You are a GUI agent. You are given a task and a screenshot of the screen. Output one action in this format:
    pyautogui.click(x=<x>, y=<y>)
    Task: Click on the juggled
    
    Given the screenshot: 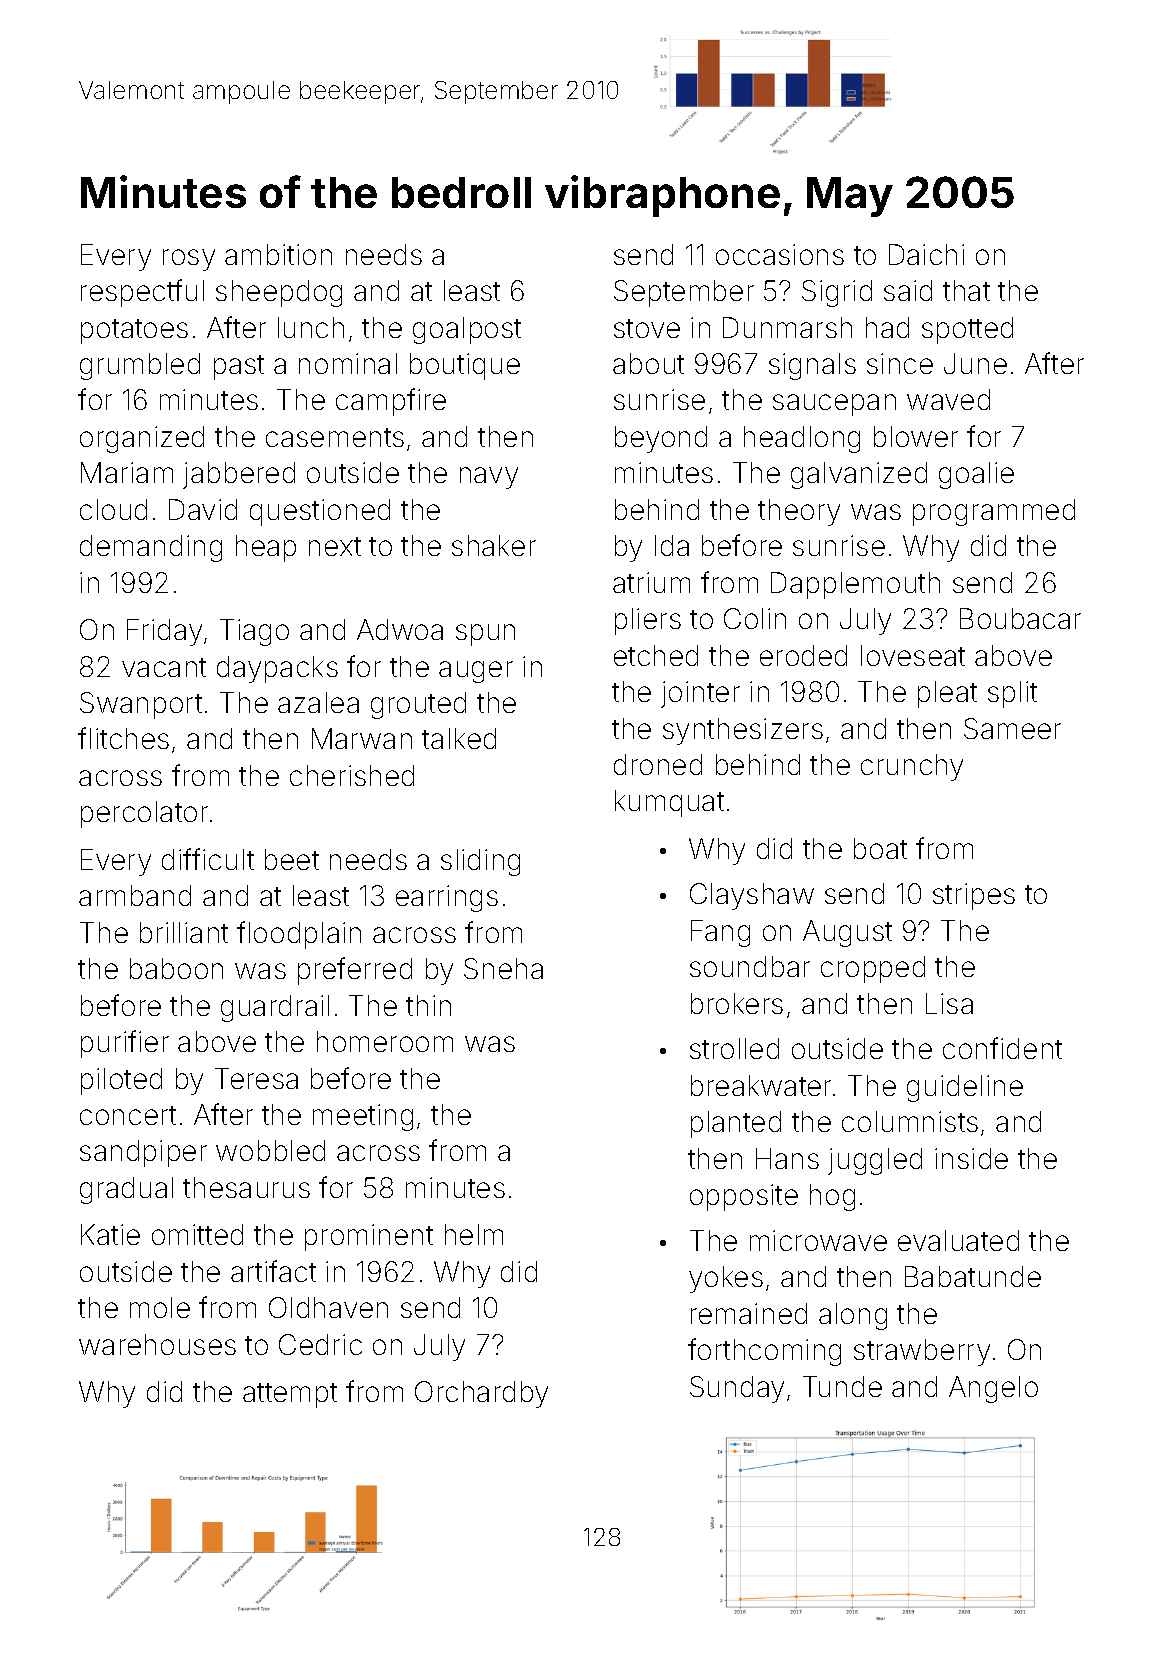 What is the action you would take?
    pyautogui.click(x=875, y=1161)
